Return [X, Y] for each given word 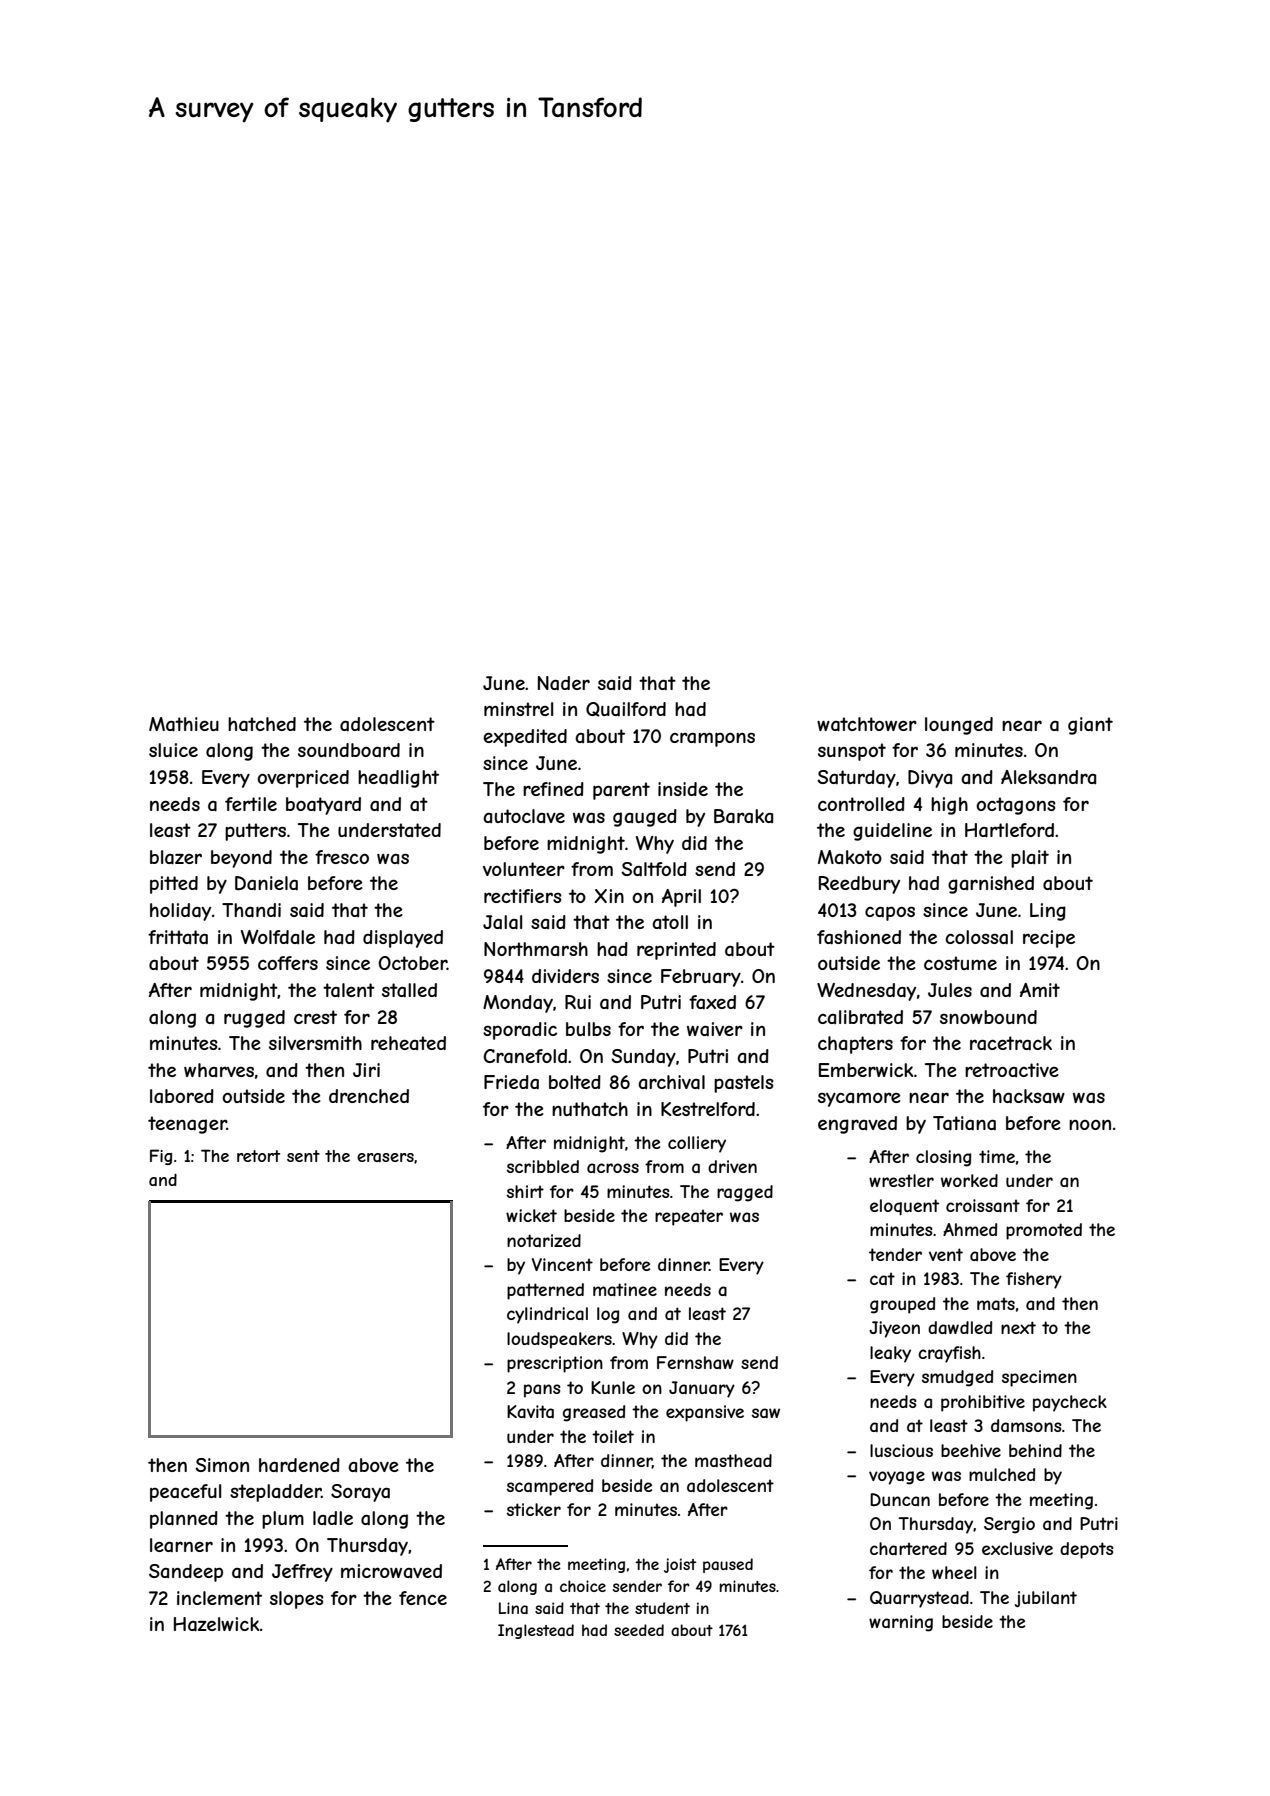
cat [882, 1278]
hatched [262, 724]
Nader [564, 683]
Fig [161, 1157]
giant [1090, 726]
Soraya [360, 1493]
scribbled [543, 1166]
